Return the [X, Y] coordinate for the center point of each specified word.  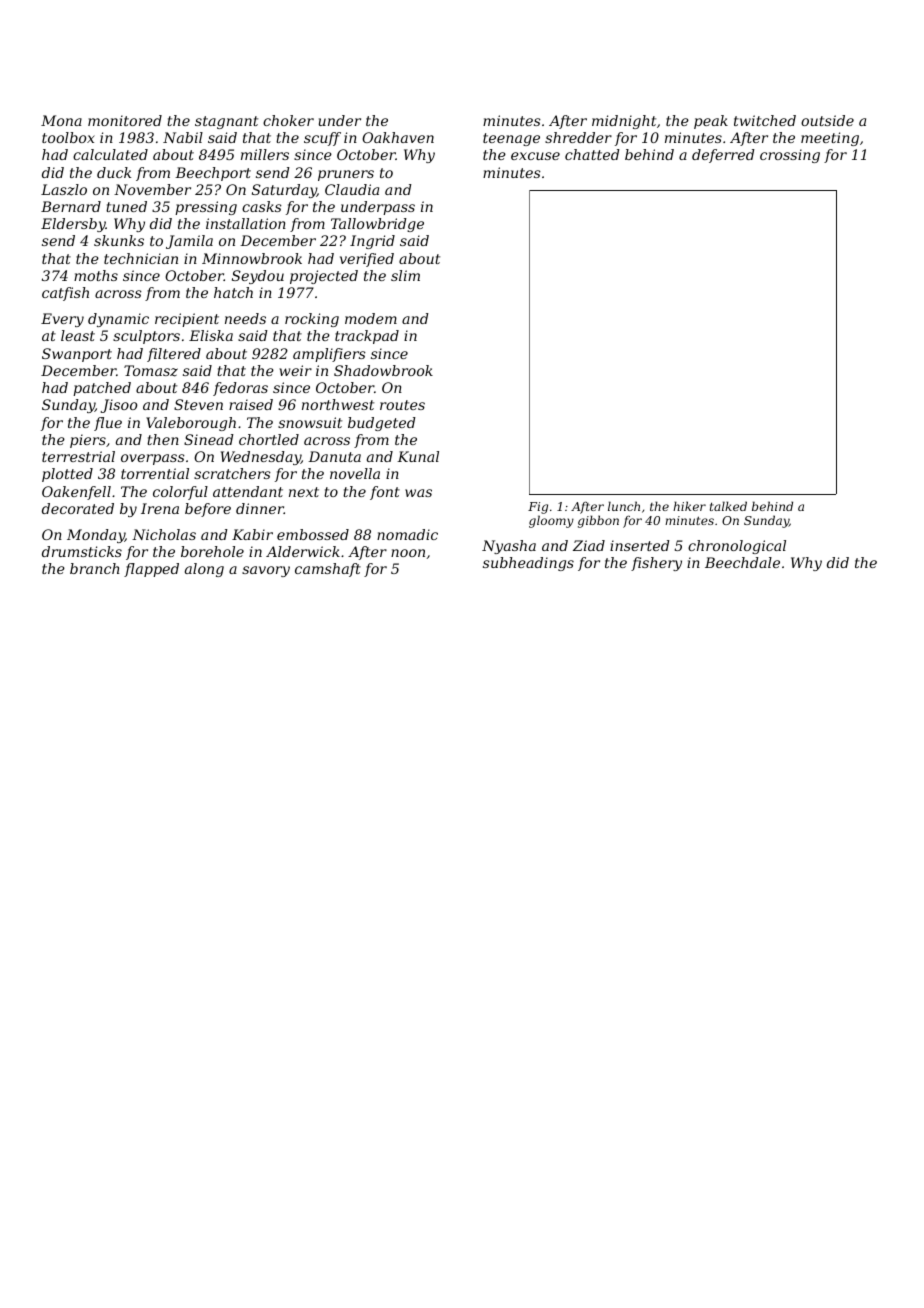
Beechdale [742, 562]
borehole [212, 551]
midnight [624, 122]
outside [827, 120]
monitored [125, 120]
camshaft [328, 570]
